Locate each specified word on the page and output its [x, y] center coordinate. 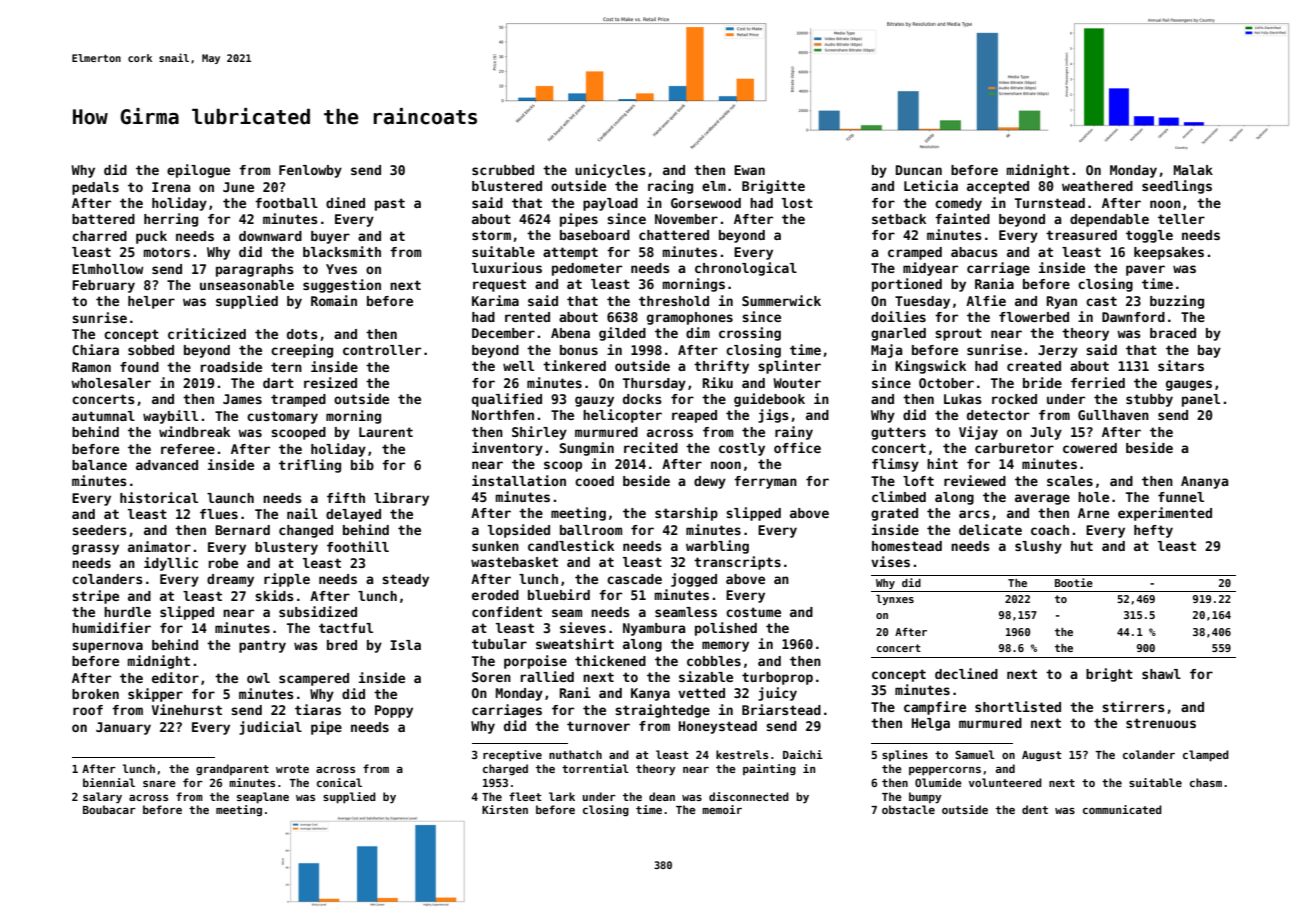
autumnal [103, 416]
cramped [915, 253]
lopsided [519, 531]
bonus [579, 350]
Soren [491, 677]
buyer [330, 237]
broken [95, 694]
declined [966, 673]
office [797, 447]
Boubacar [109, 809]
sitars [1181, 365]
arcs [974, 514]
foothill [358, 546]
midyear [930, 269]
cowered [1090, 448]
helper [151, 302]
